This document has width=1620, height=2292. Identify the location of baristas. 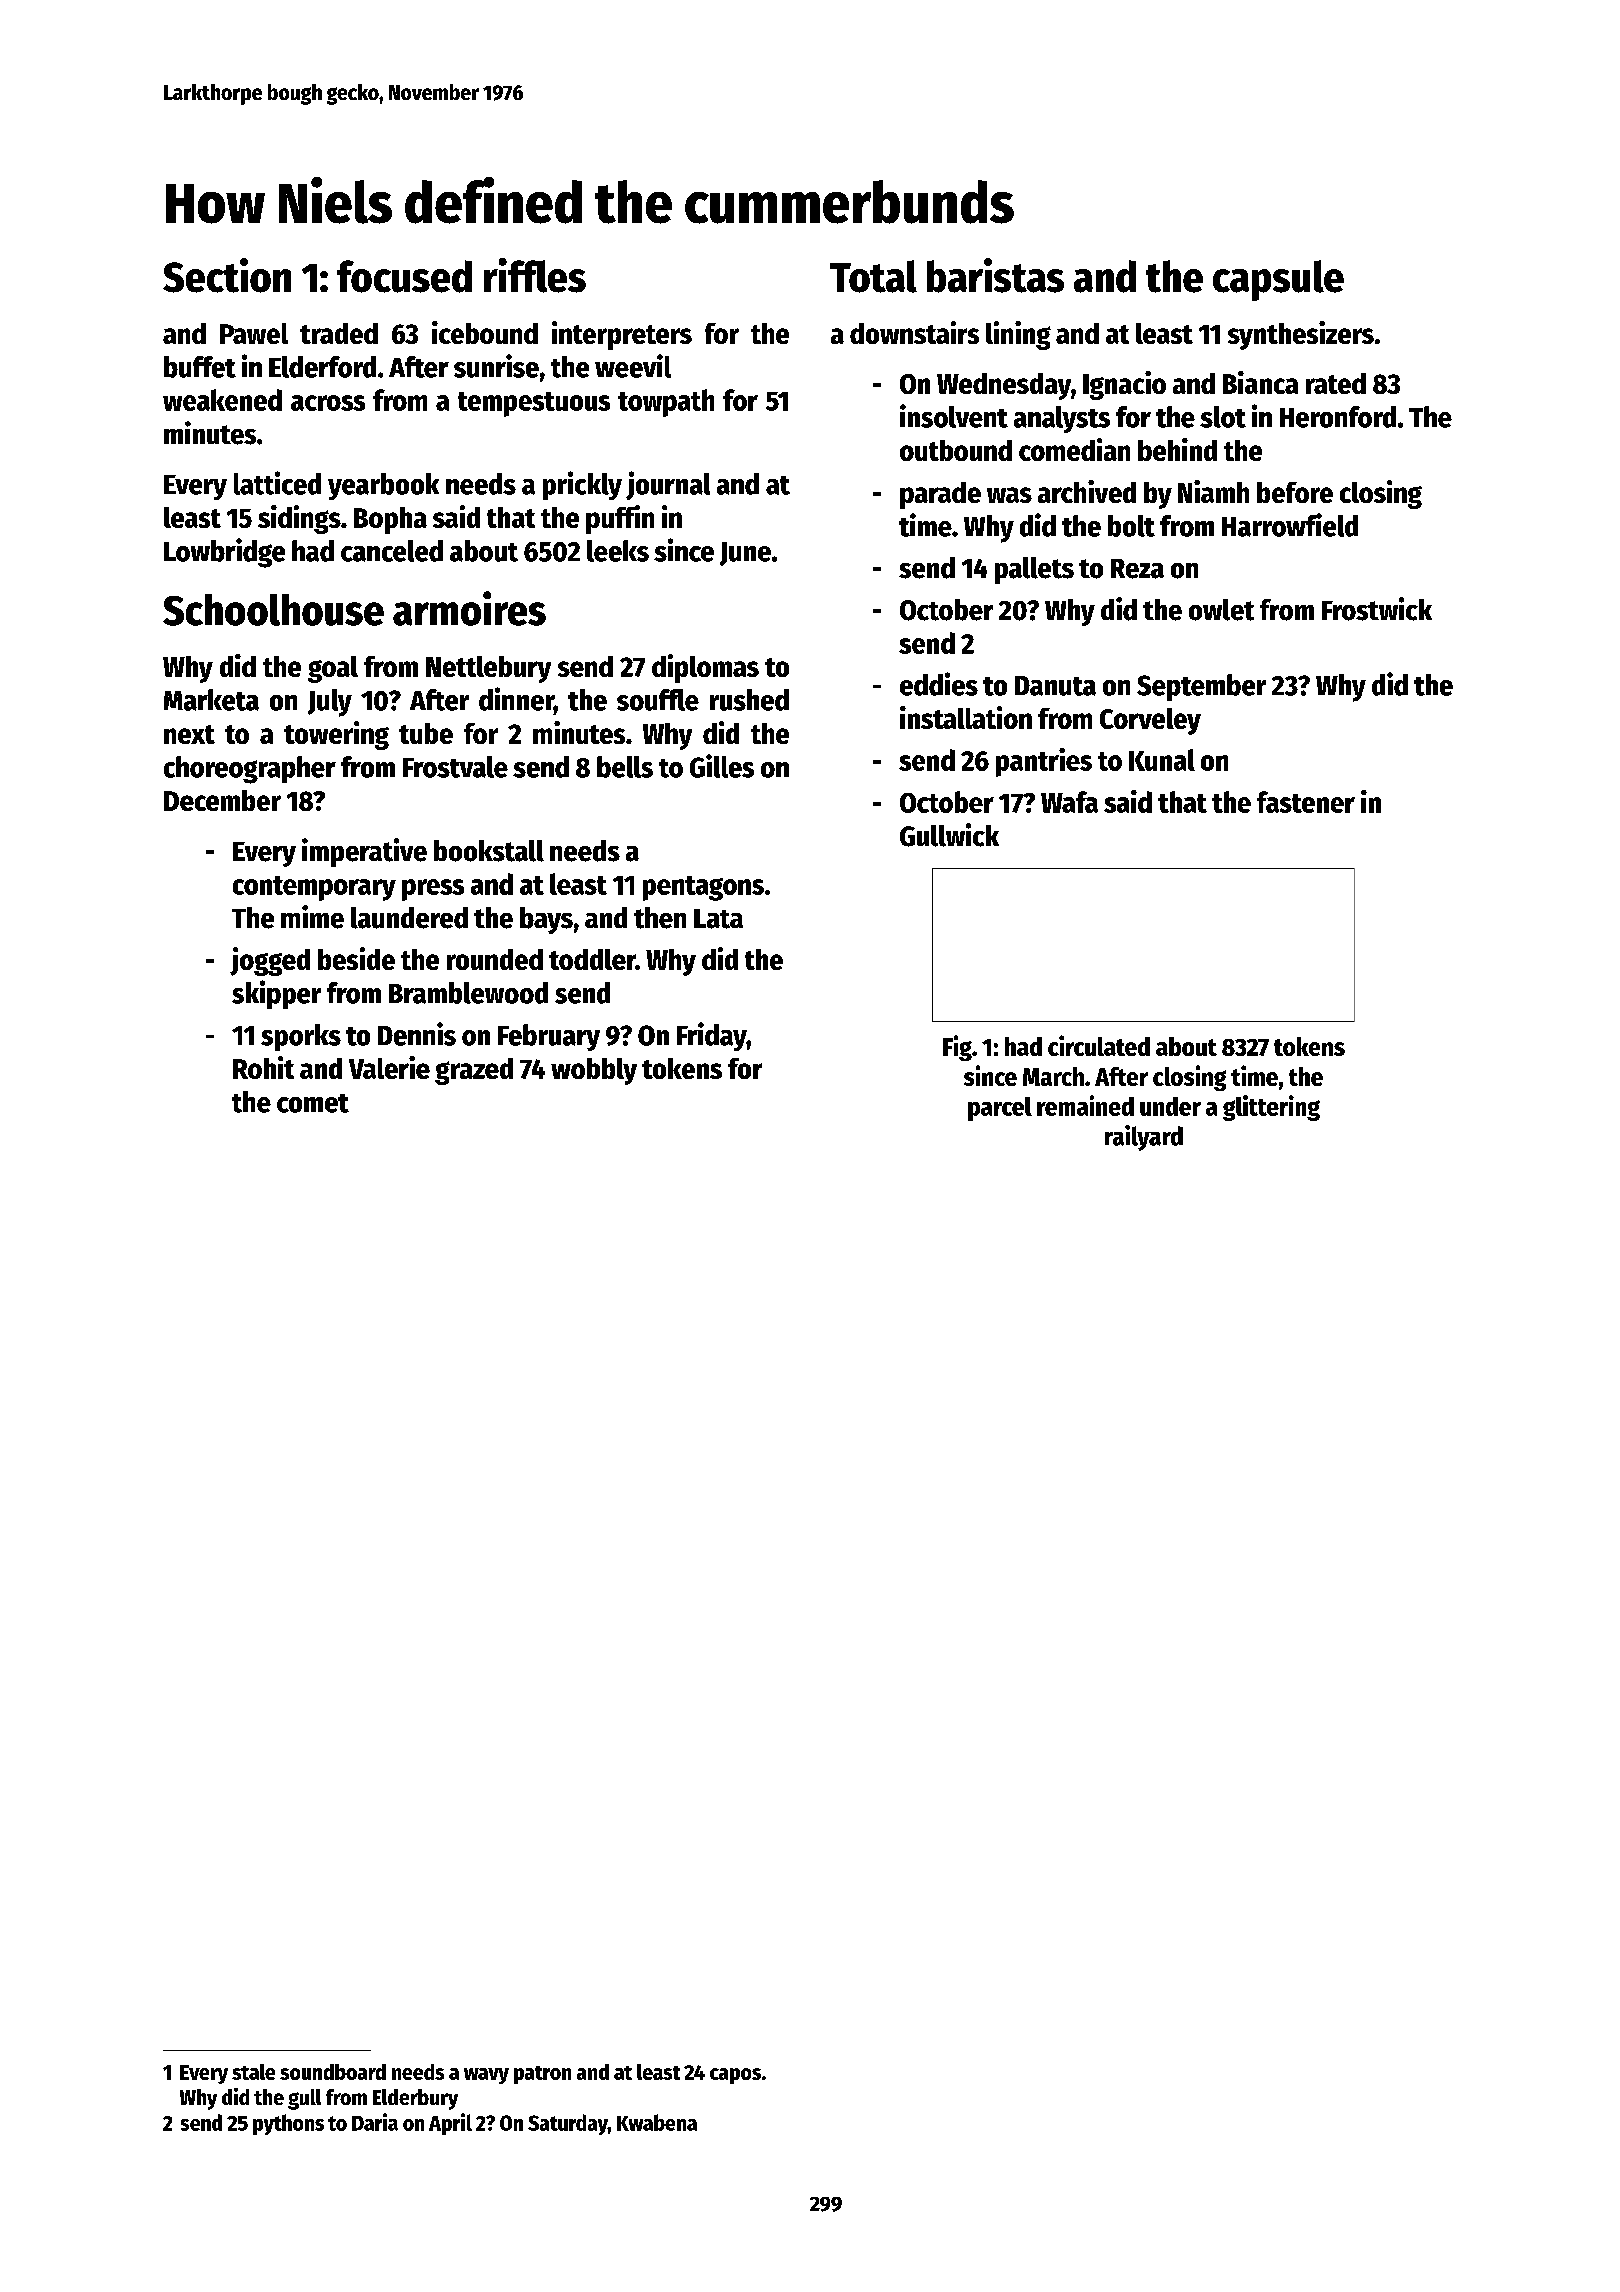
(995, 275).
